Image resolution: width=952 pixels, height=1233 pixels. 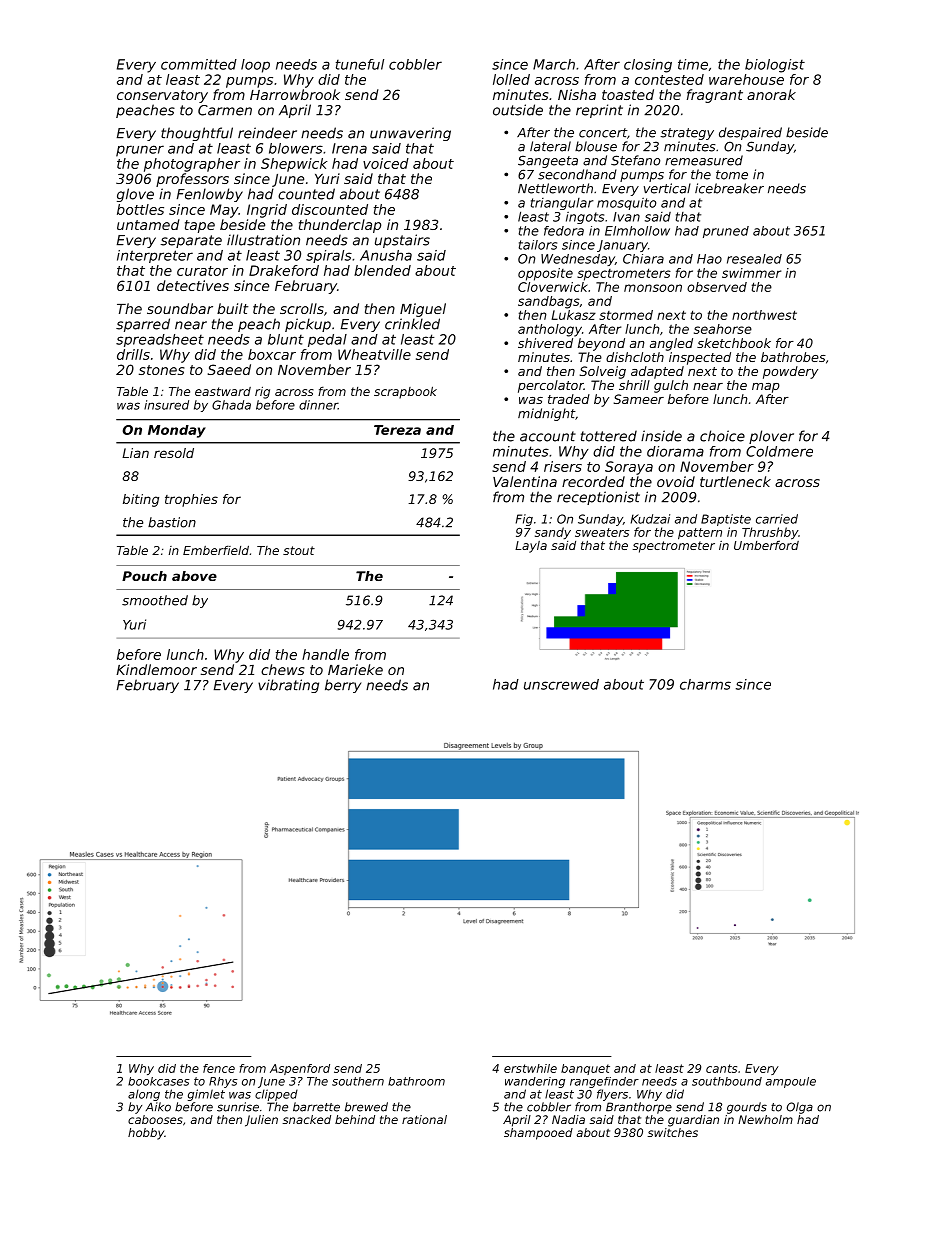 I want to click on biologist, so click(x=775, y=66).
